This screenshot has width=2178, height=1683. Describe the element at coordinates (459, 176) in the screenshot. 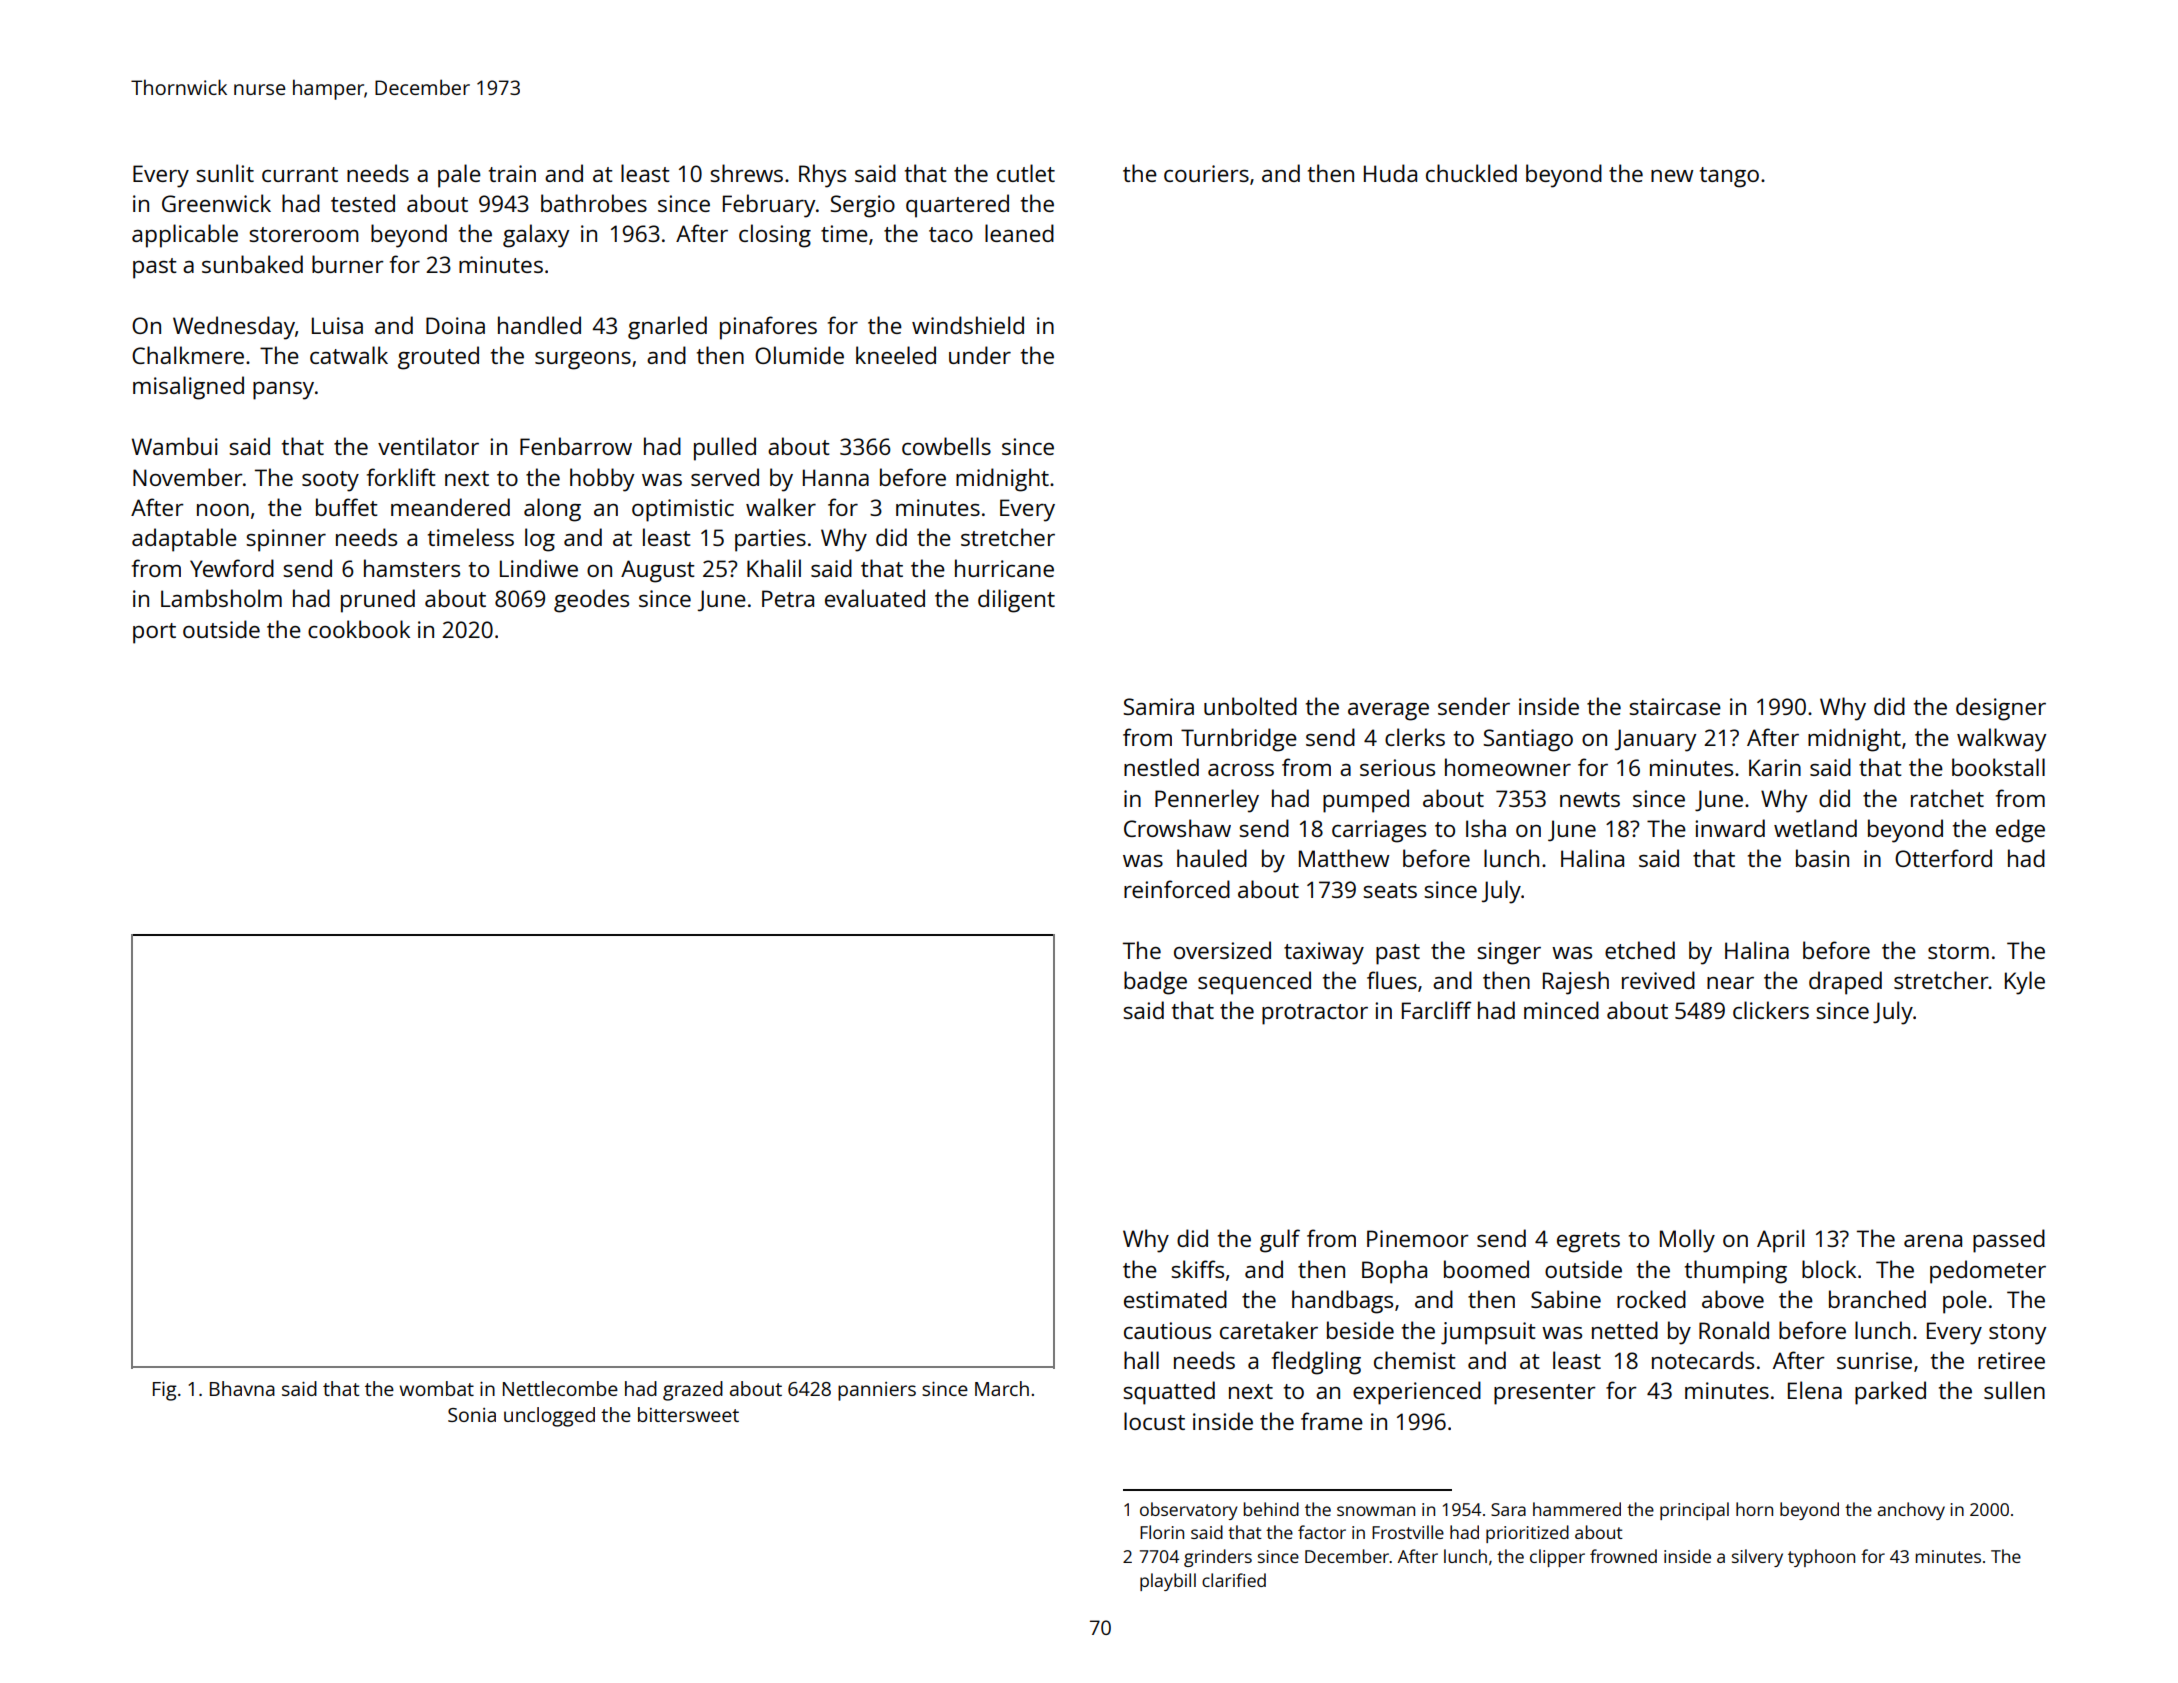

I see `pale` at that location.
